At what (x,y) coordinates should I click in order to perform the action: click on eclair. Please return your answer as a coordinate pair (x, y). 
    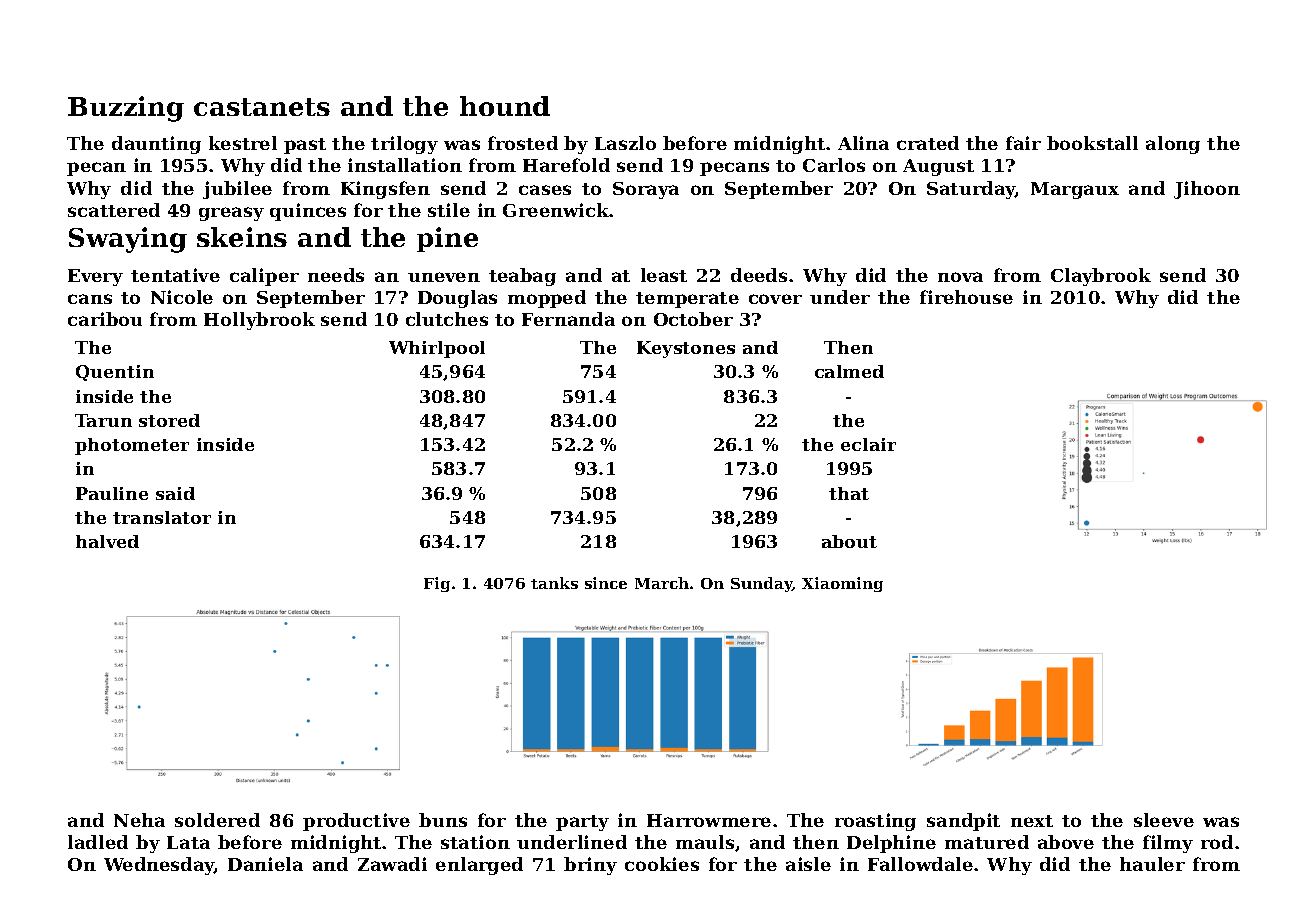
    Looking at the image, I should click on (868, 444).
